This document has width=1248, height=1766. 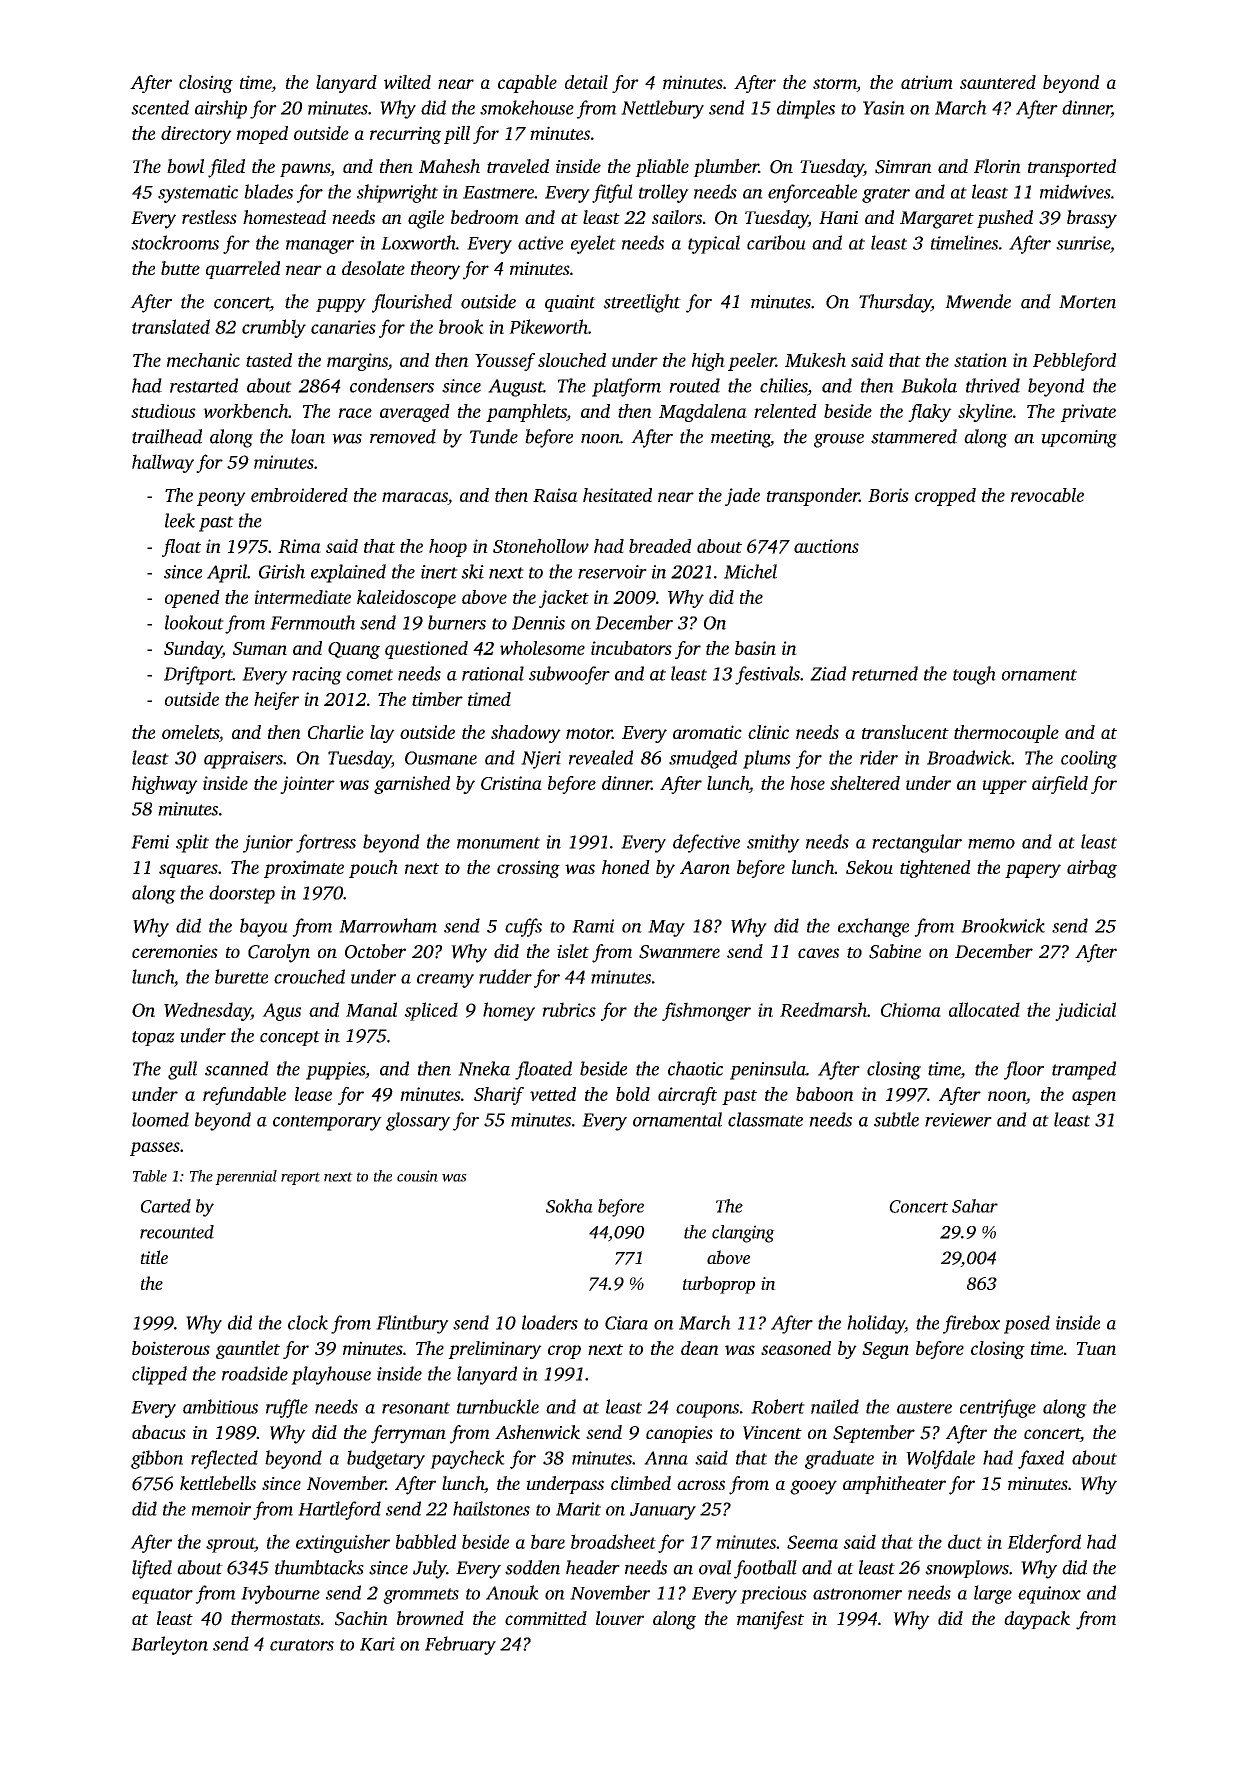 What do you see at coordinates (586, 82) in the document?
I see `detail` at bounding box center [586, 82].
